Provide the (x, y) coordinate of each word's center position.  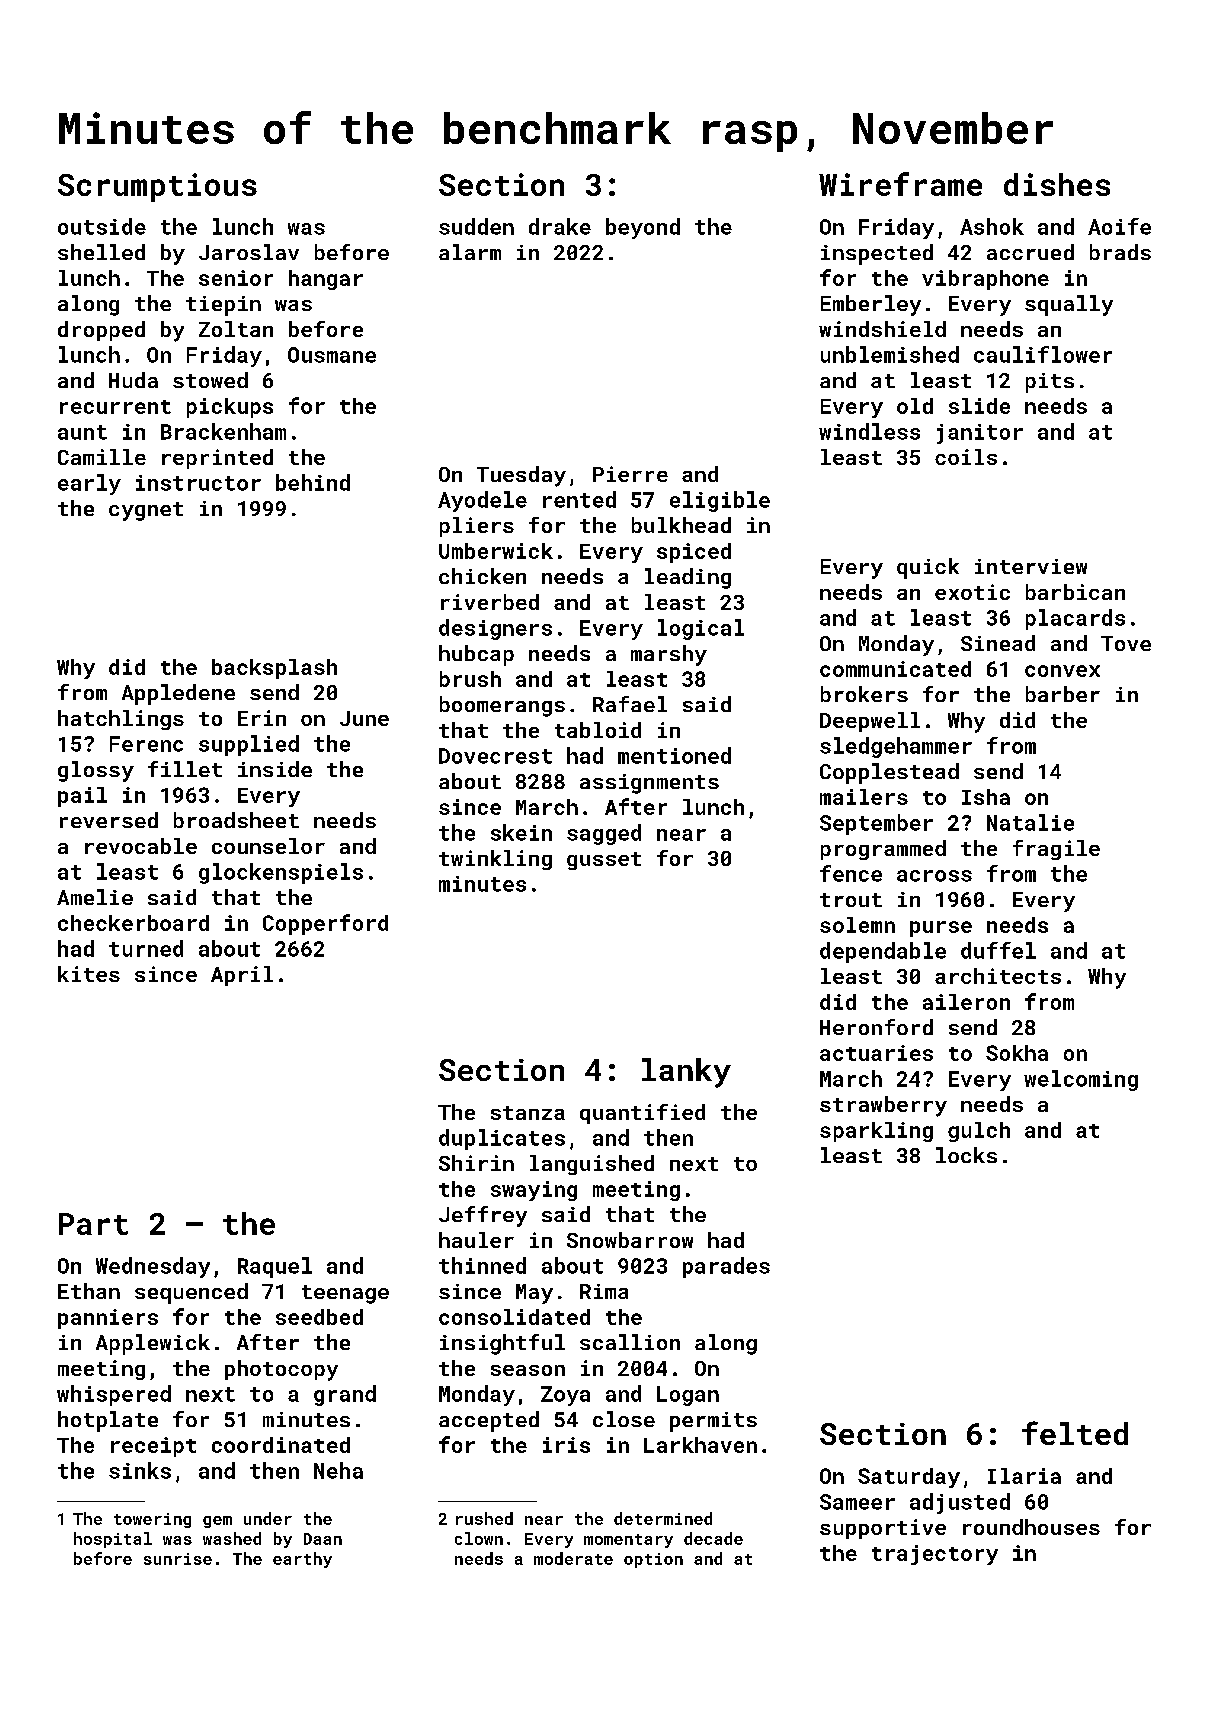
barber (1063, 694)
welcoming (1081, 1080)
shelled (101, 252)
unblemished (890, 354)
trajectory (935, 1555)
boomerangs (502, 706)
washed (232, 1538)
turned (146, 948)
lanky (686, 1073)
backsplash (274, 669)
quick (928, 568)
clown (479, 1538)
